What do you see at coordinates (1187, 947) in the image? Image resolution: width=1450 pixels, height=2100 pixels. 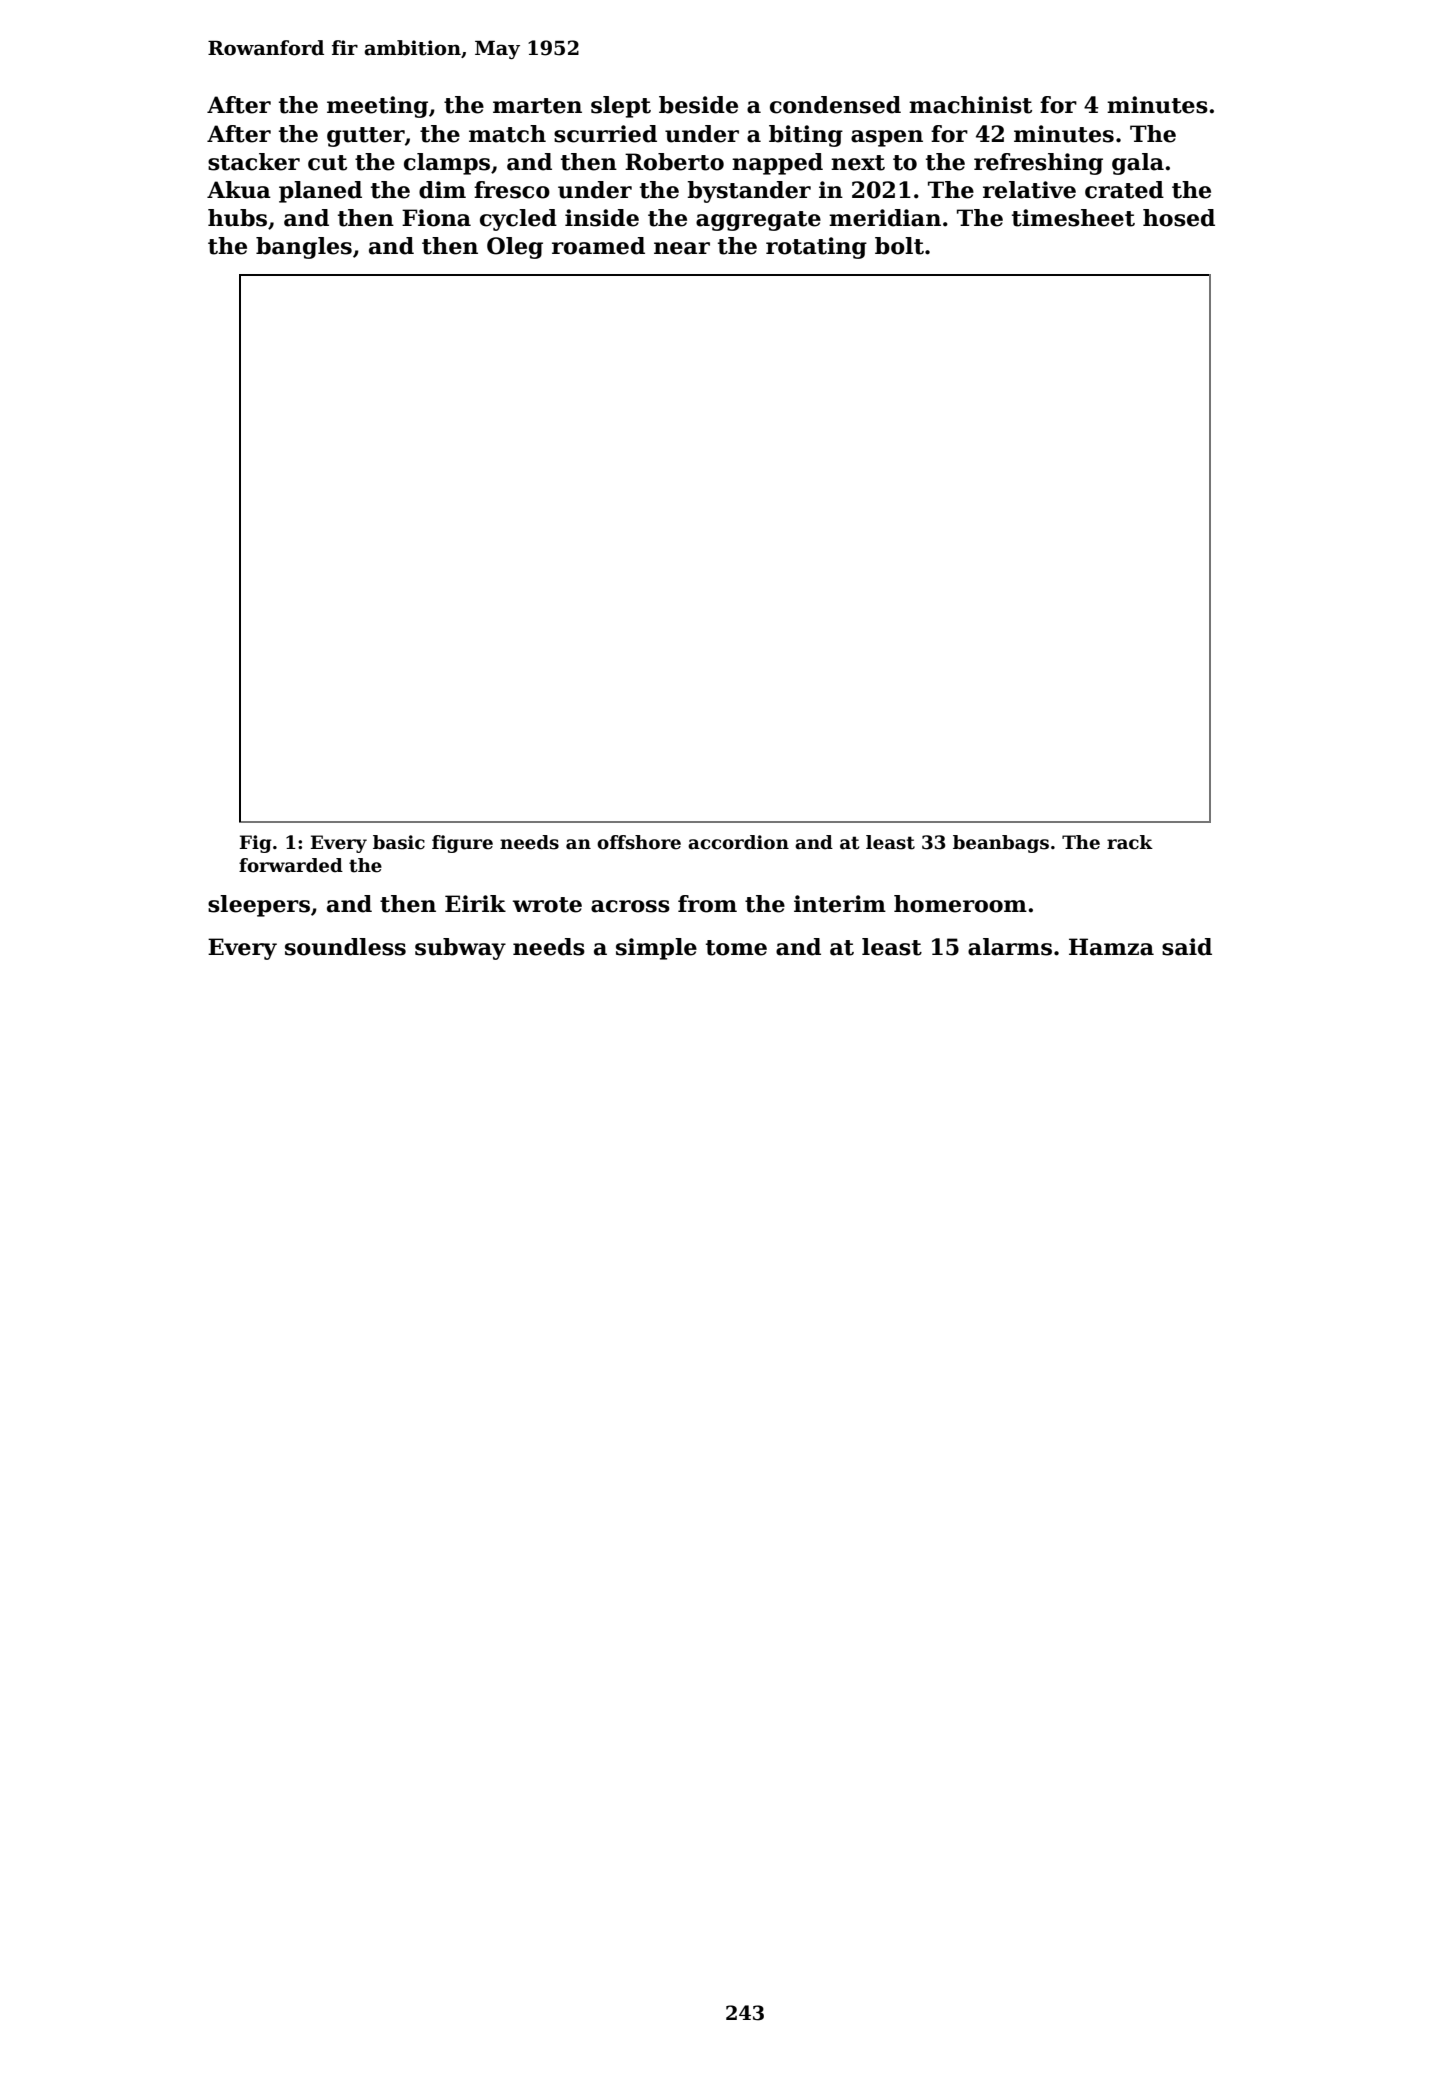 I see `said` at bounding box center [1187, 947].
